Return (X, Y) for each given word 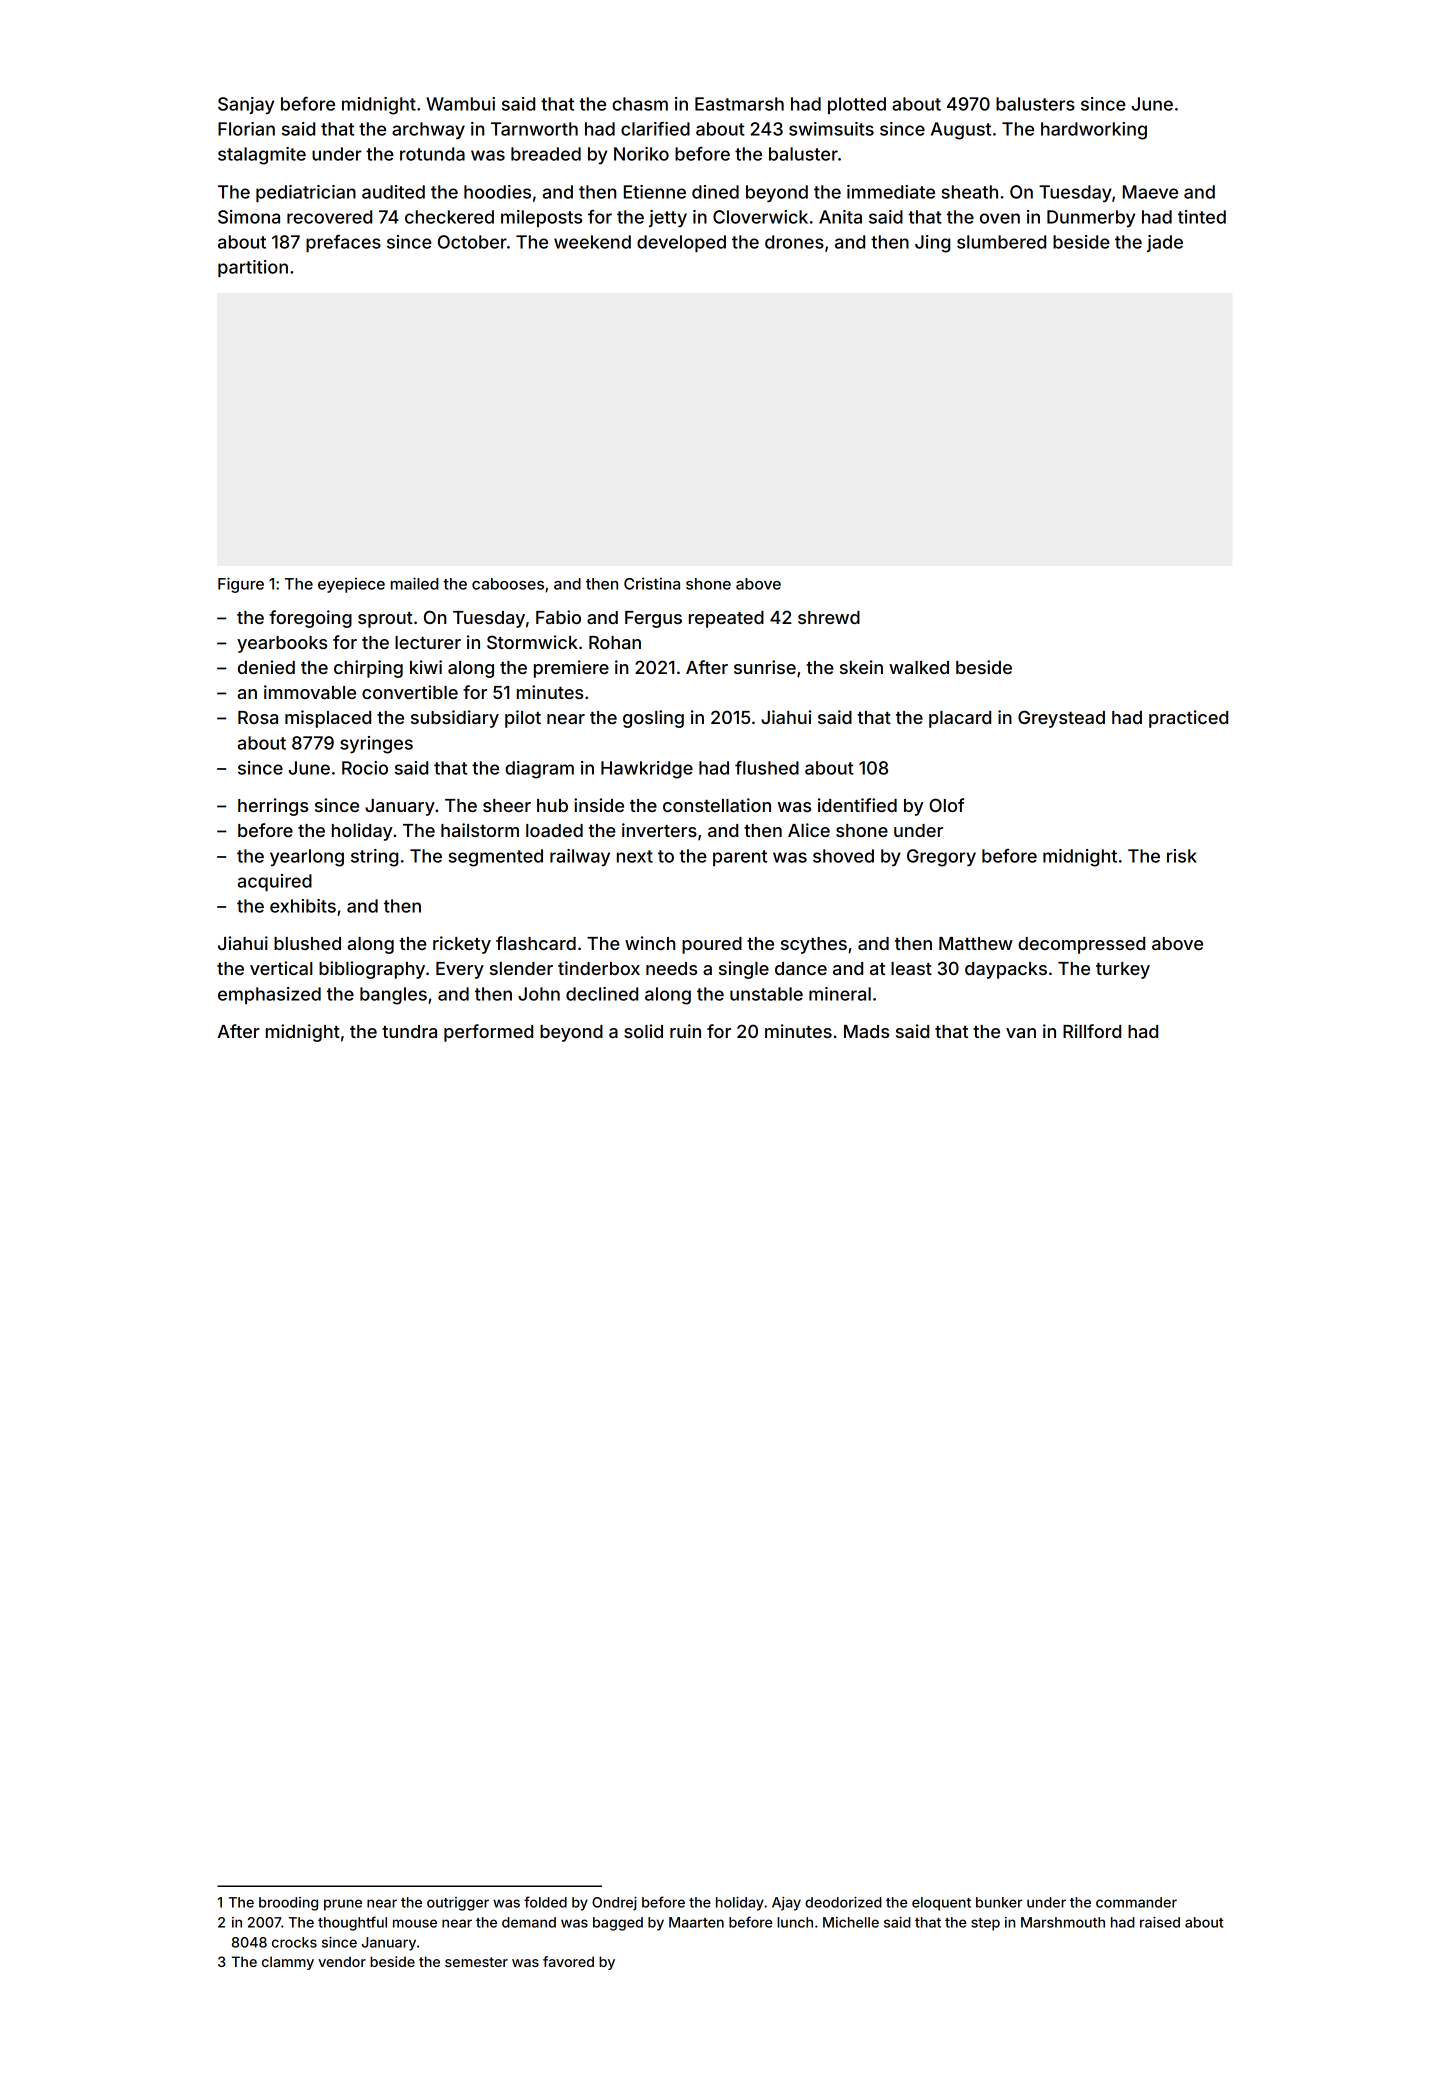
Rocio (365, 768)
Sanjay (246, 105)
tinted (1202, 217)
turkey (1123, 970)
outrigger (458, 1904)
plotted (857, 105)
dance (801, 968)
